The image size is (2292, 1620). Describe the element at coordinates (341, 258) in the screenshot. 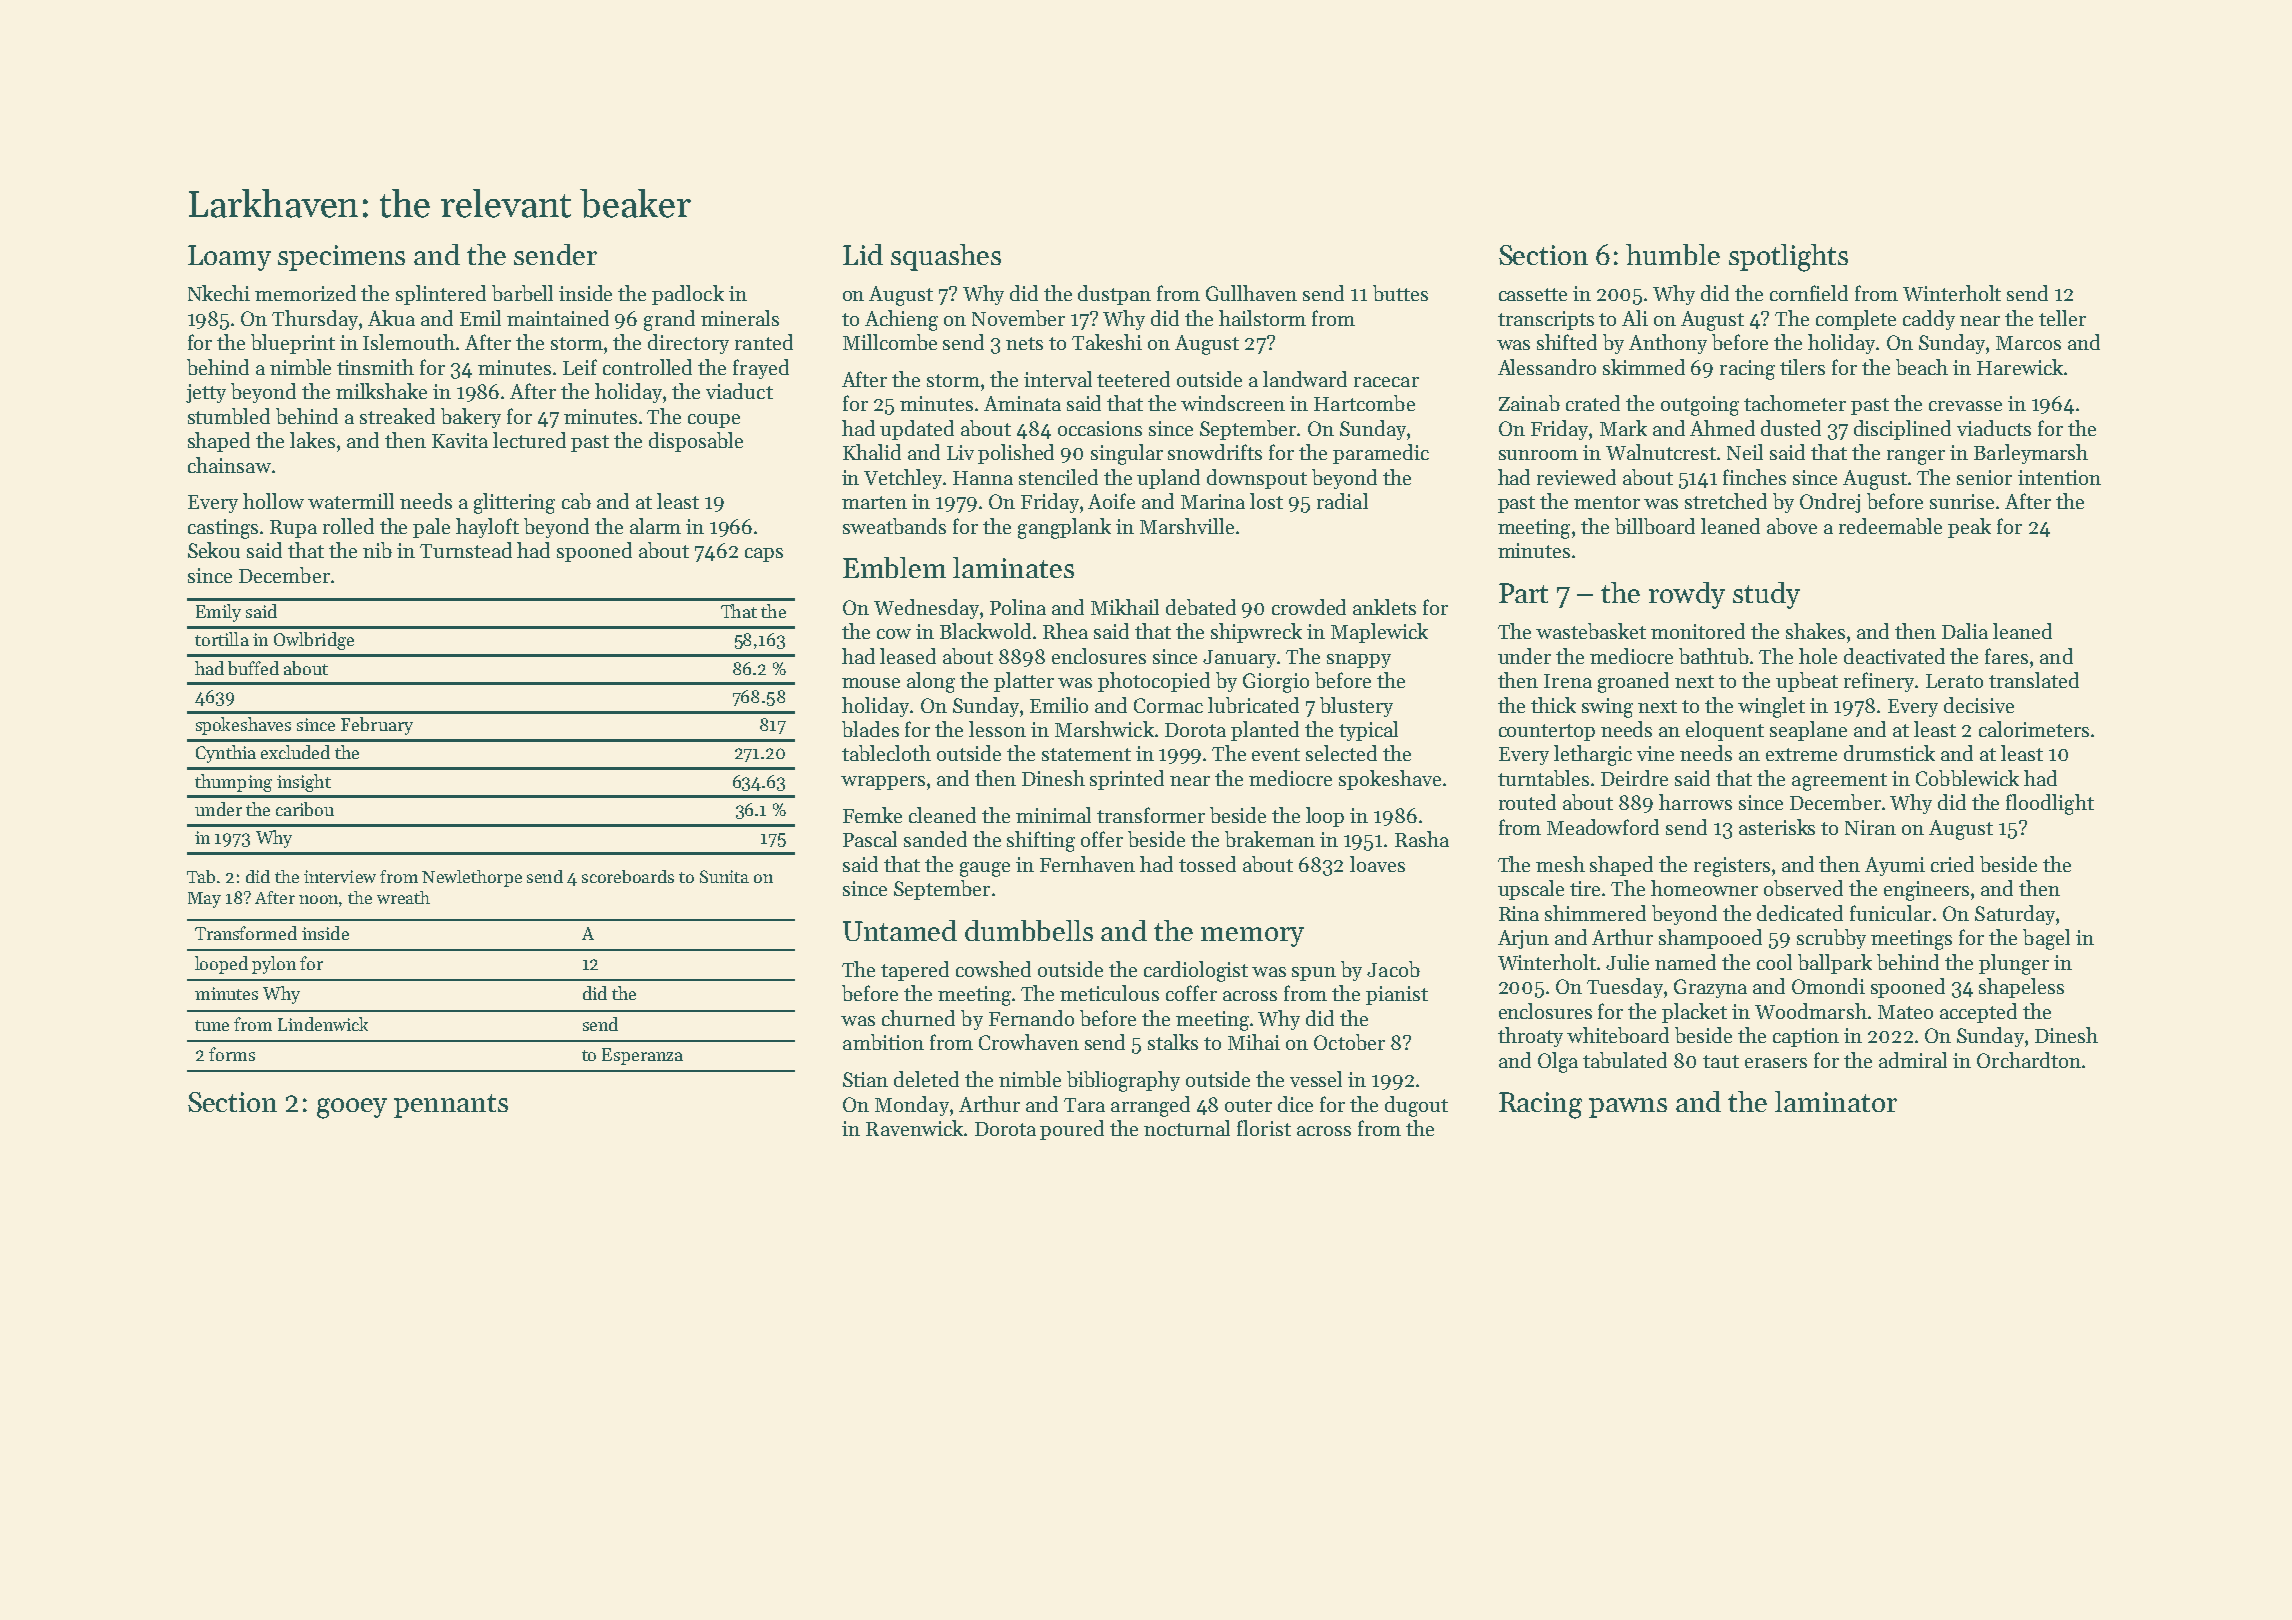

I see `specimens` at that location.
